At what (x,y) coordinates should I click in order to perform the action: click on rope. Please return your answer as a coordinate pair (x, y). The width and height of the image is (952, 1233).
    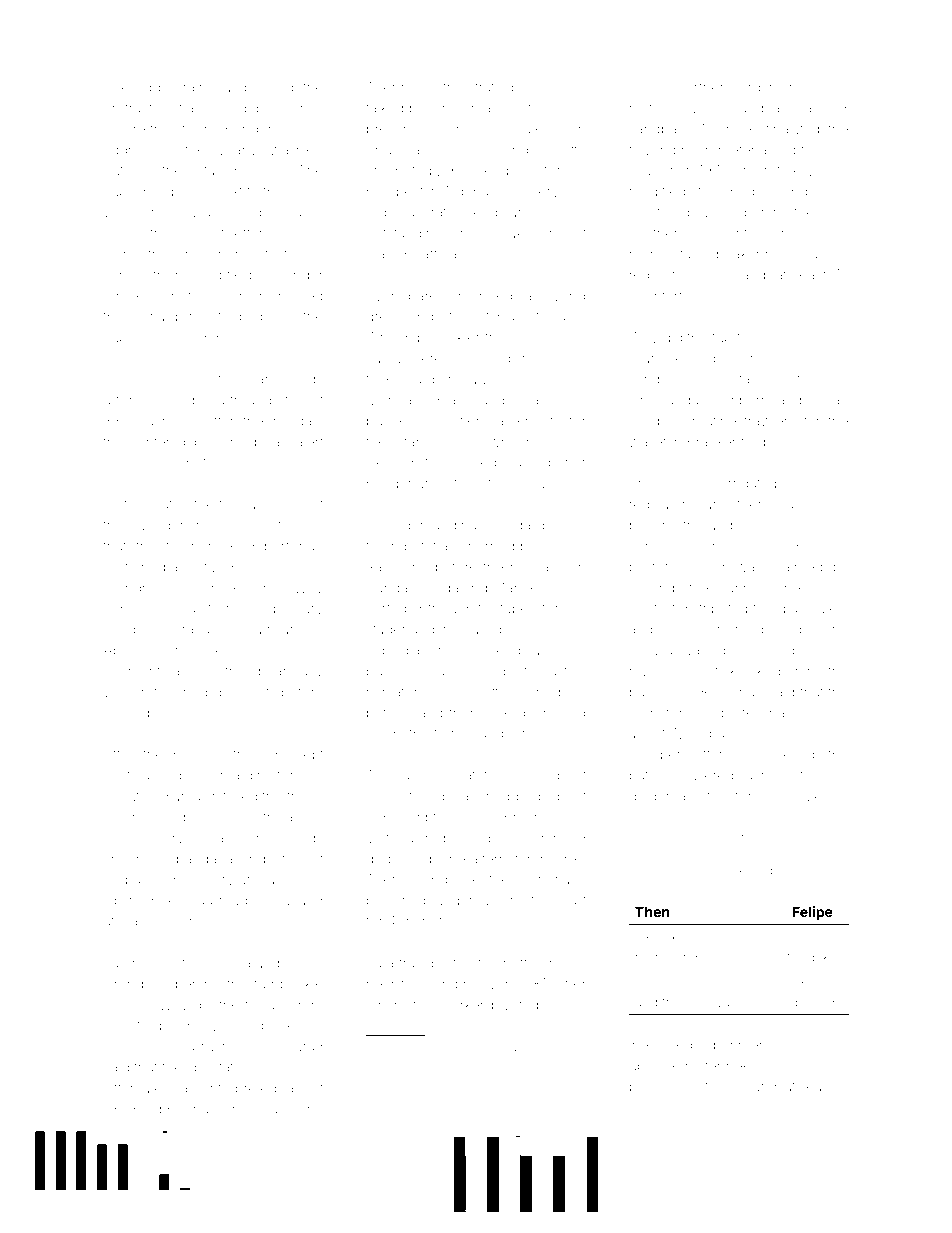
    Looking at the image, I should click on (697, 959).
